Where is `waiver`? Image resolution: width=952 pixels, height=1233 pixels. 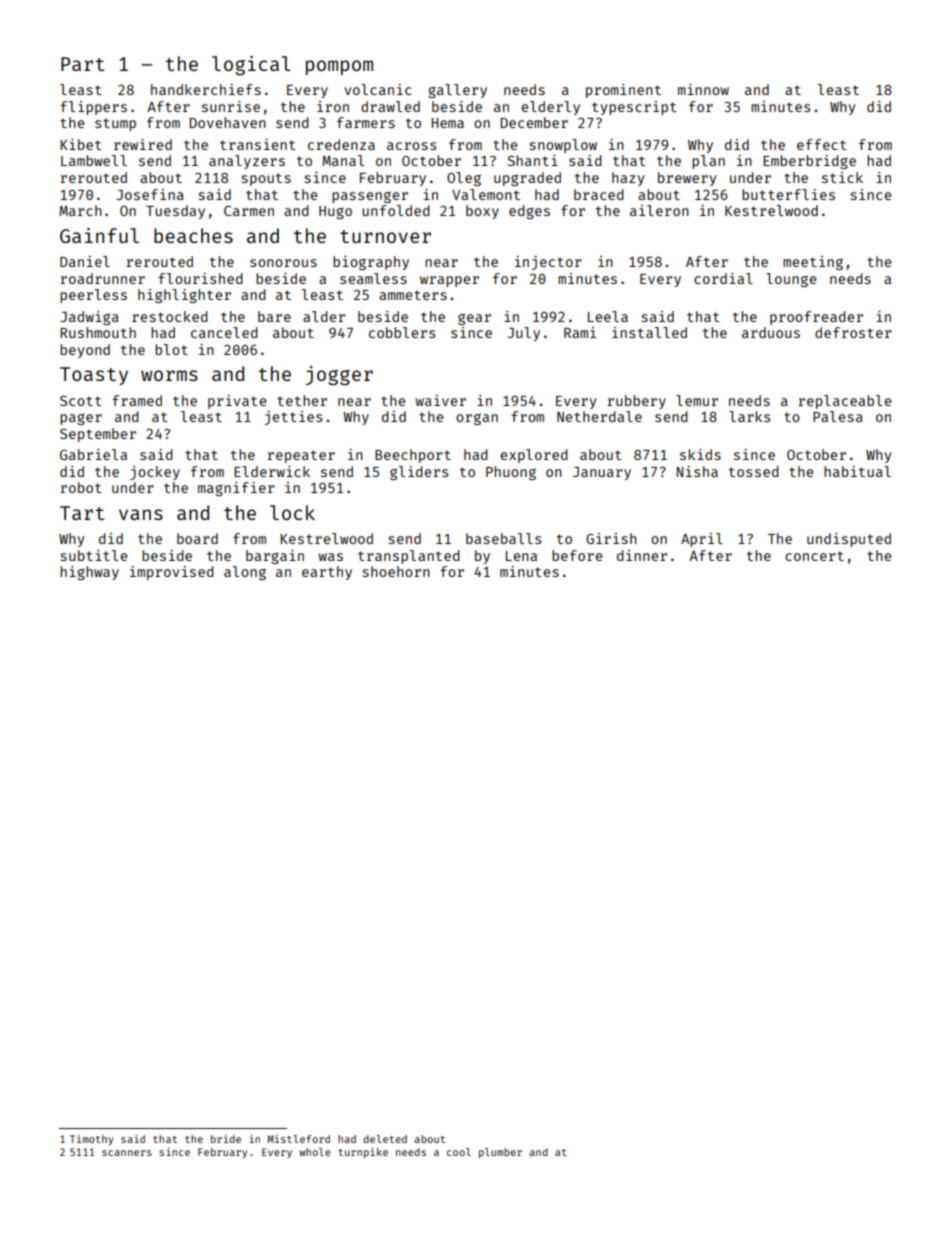 waiver is located at coordinates (440, 400).
